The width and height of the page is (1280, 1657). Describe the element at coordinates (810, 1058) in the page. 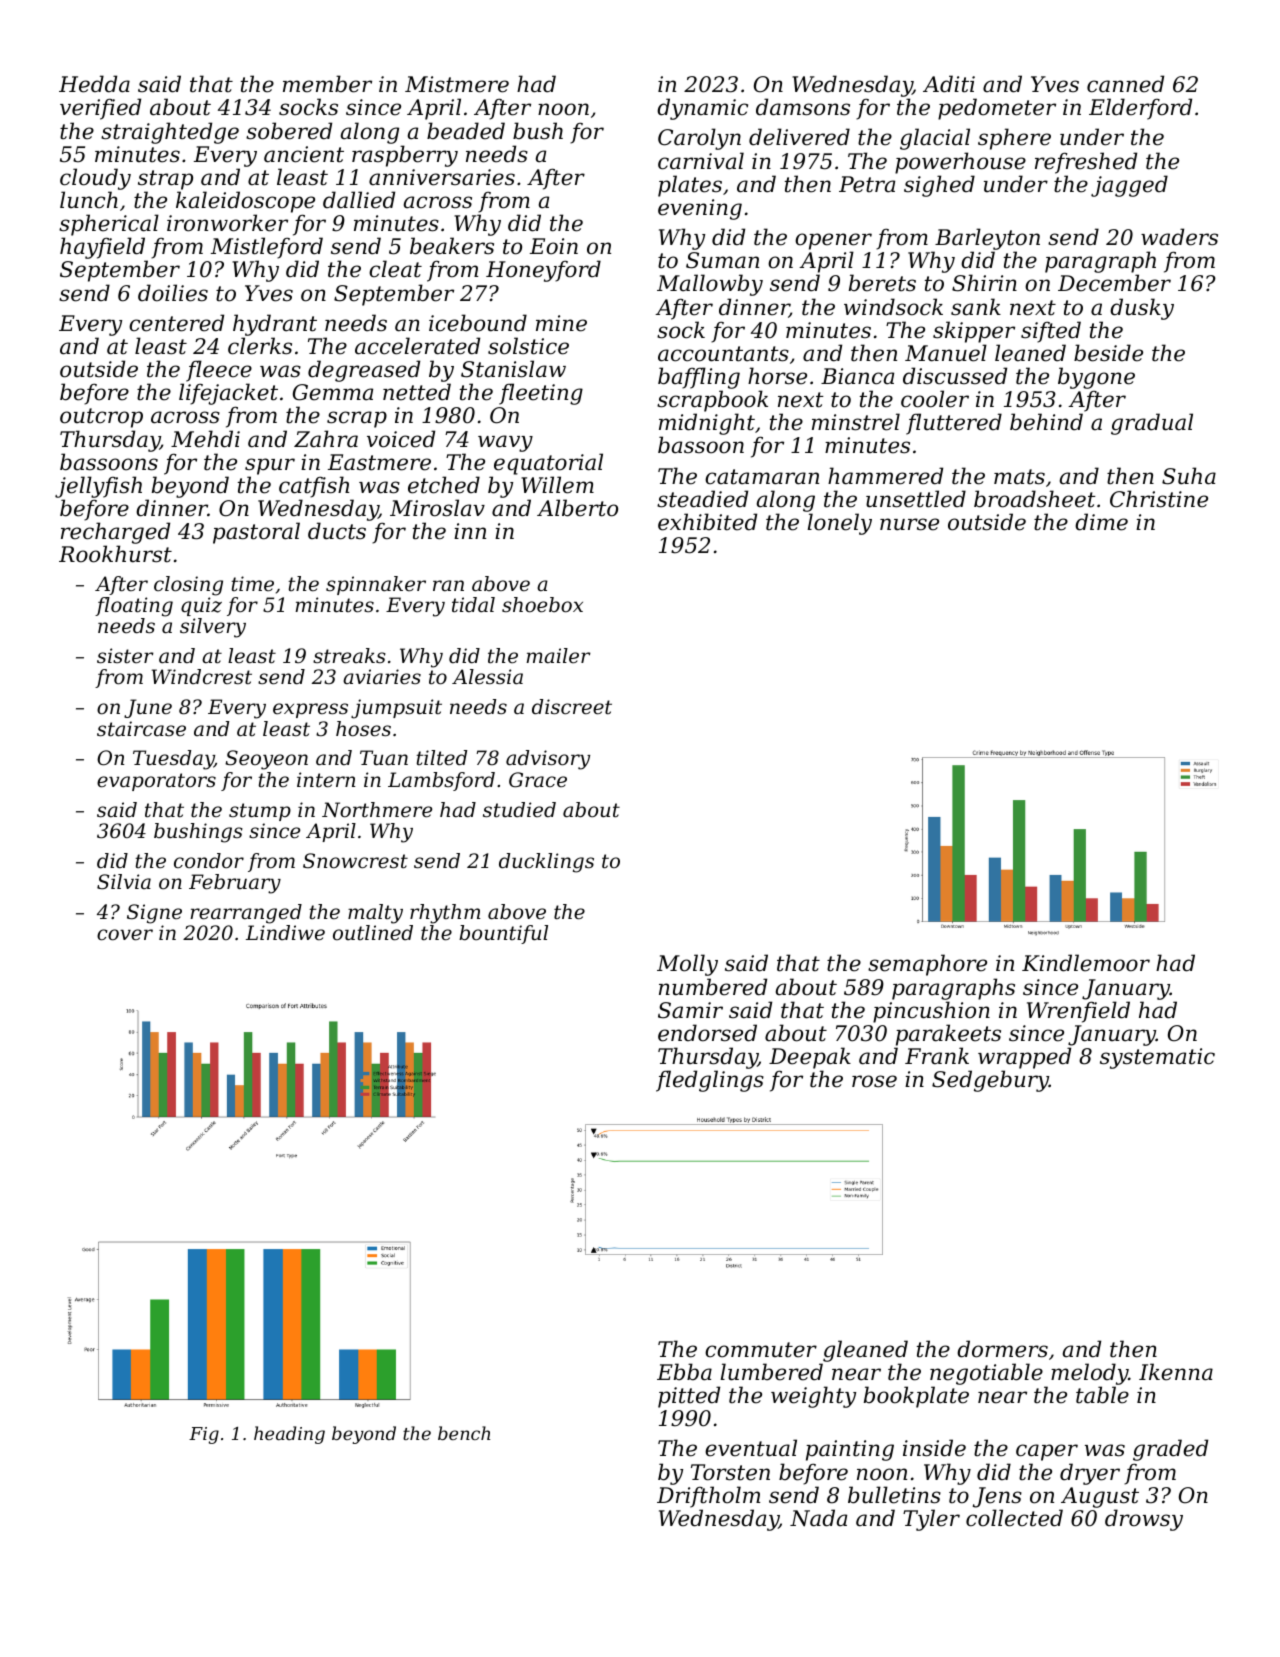

I see `Deepak` at that location.
